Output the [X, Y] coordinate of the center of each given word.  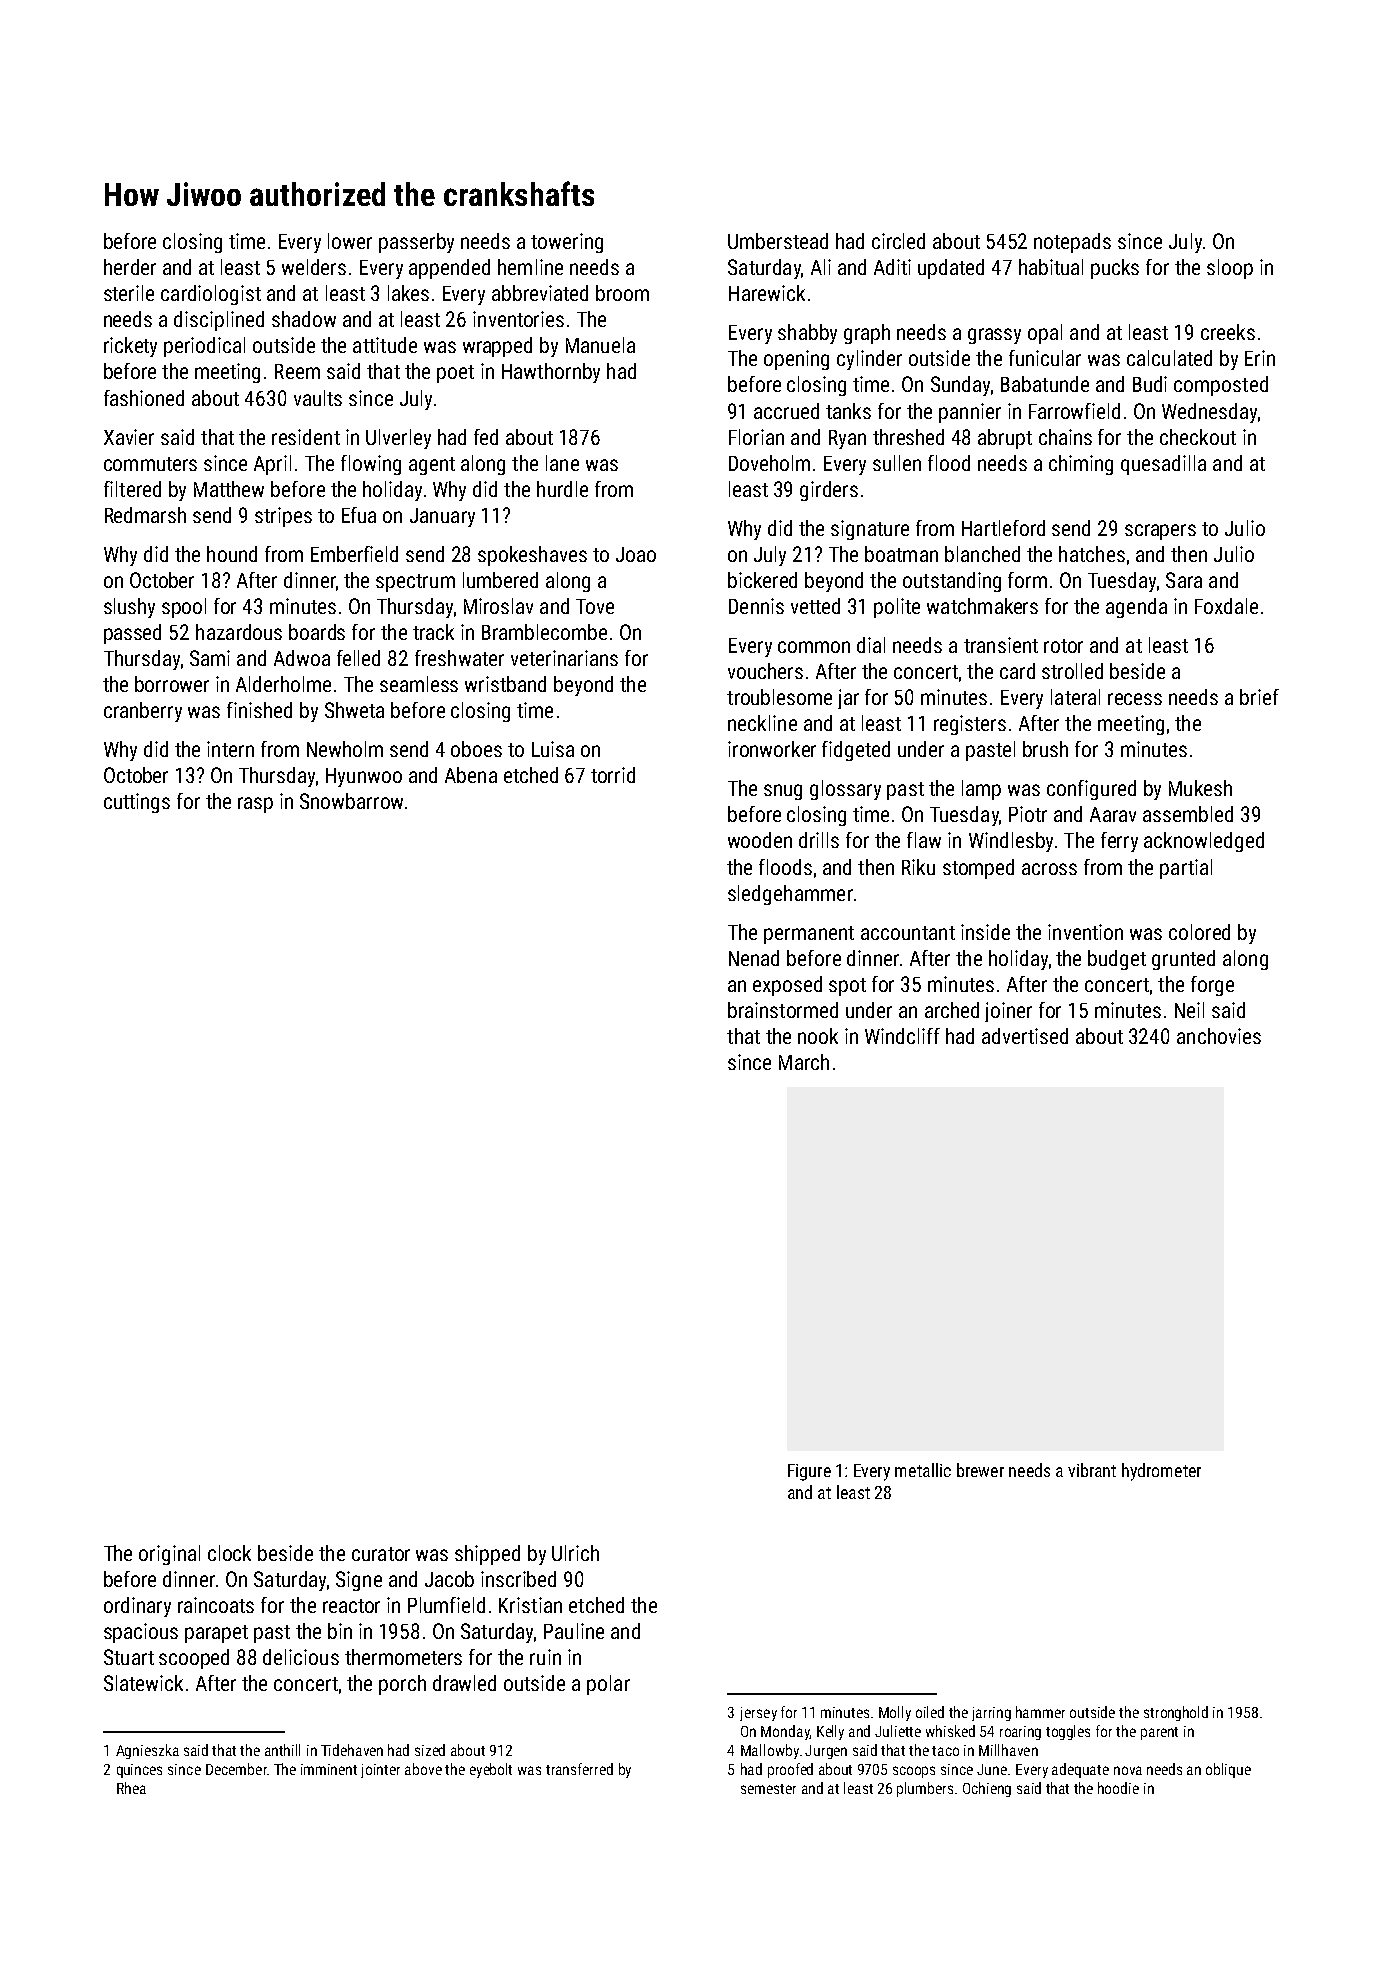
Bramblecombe [544, 632]
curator [381, 1554]
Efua [359, 515]
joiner [1008, 1012]
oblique [1228, 1770]
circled [898, 241]
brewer [980, 1470]
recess [1135, 699]
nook [818, 1036]
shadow [304, 319]
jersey [758, 1714]
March [804, 1062]
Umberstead [778, 241]
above [423, 1769]
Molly [895, 1713]
